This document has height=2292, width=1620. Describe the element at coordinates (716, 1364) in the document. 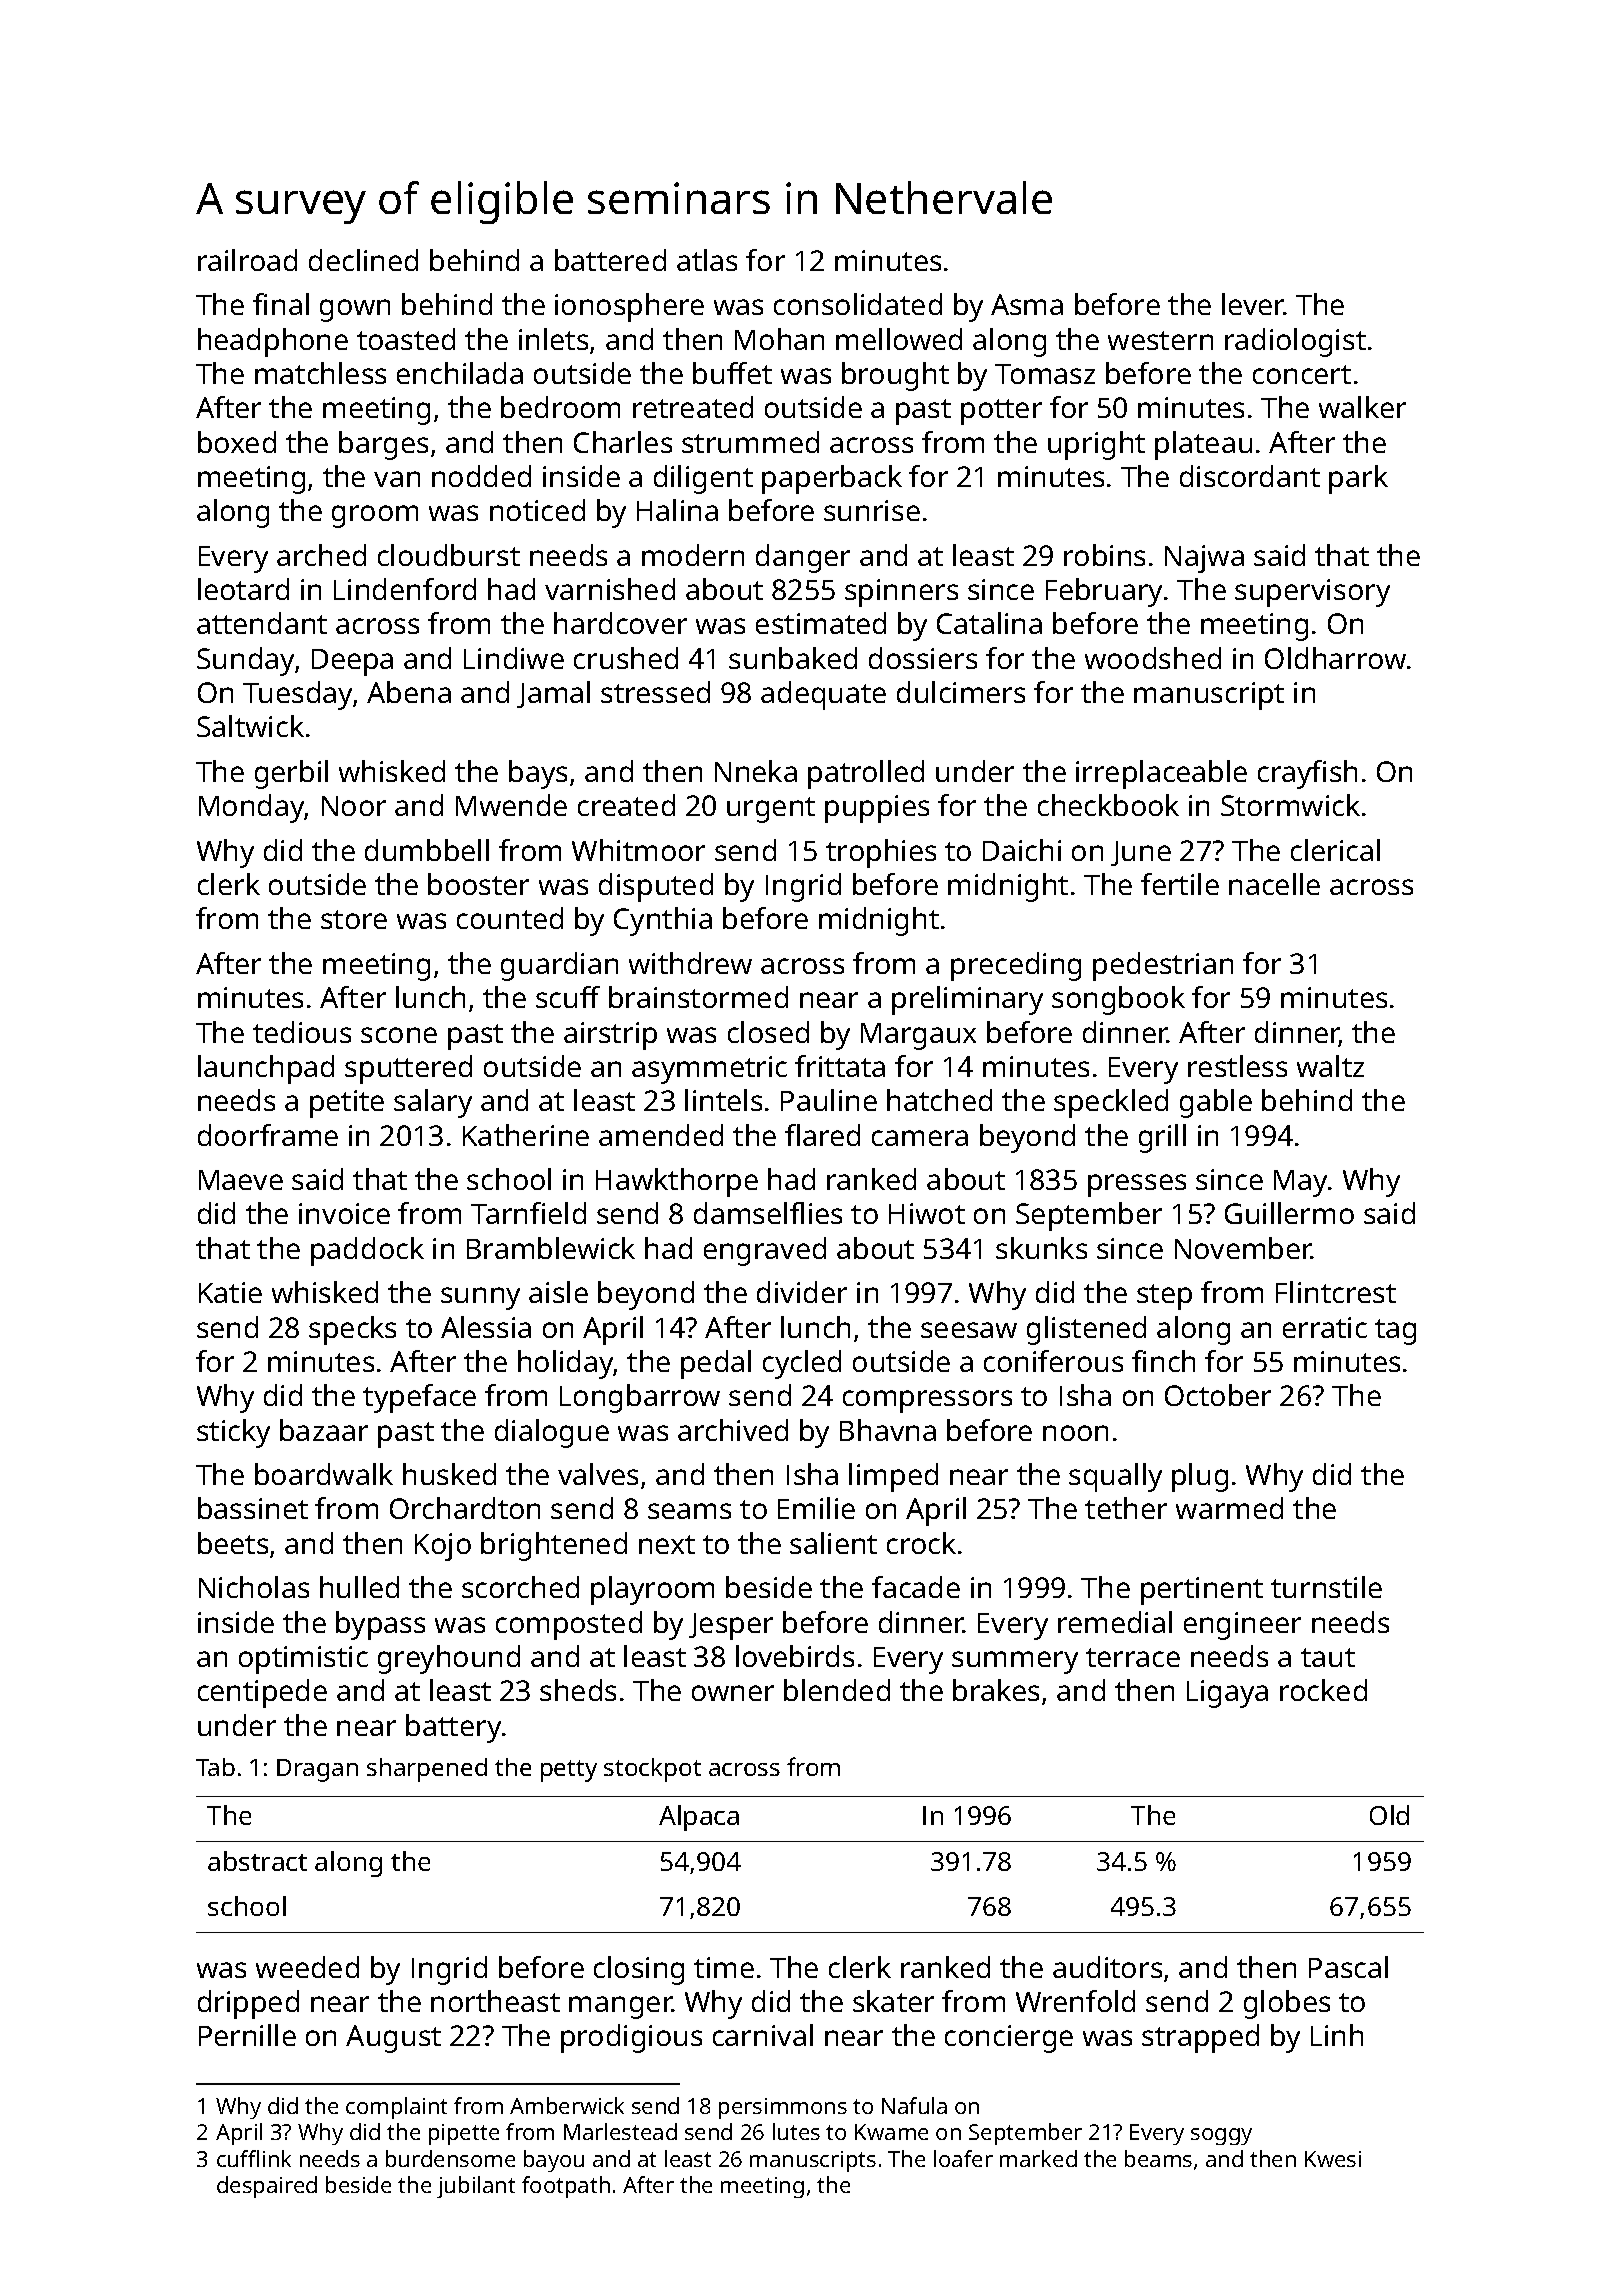

I see `pedal` at that location.
